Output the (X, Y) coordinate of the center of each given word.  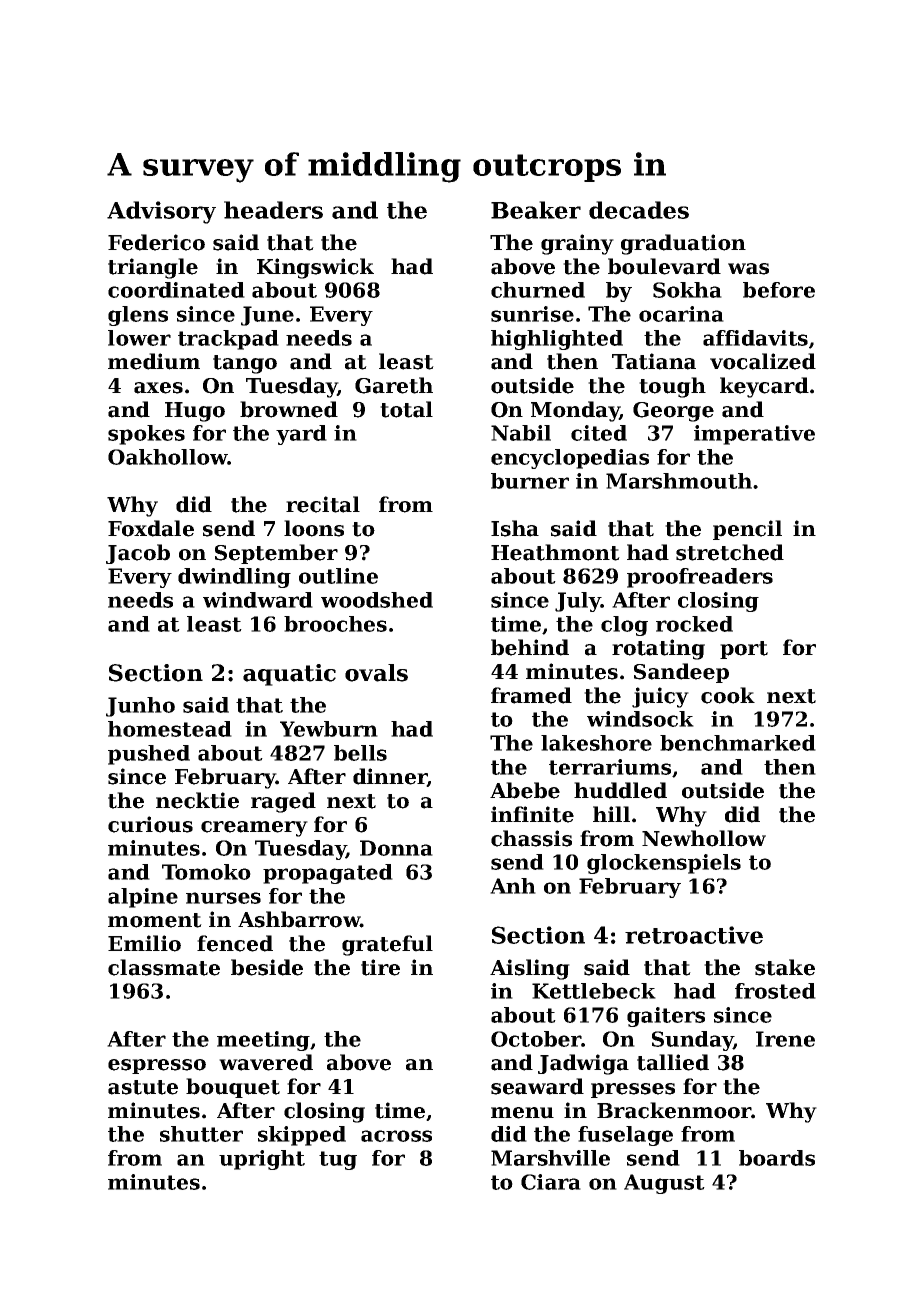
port (744, 650)
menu (522, 1113)
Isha (515, 528)
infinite (532, 814)
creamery (254, 829)
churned (538, 290)
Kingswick (315, 268)
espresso (157, 1066)
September (276, 554)
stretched (730, 552)
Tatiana (654, 361)
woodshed (377, 600)
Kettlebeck (594, 991)
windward (258, 600)
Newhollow (704, 838)
